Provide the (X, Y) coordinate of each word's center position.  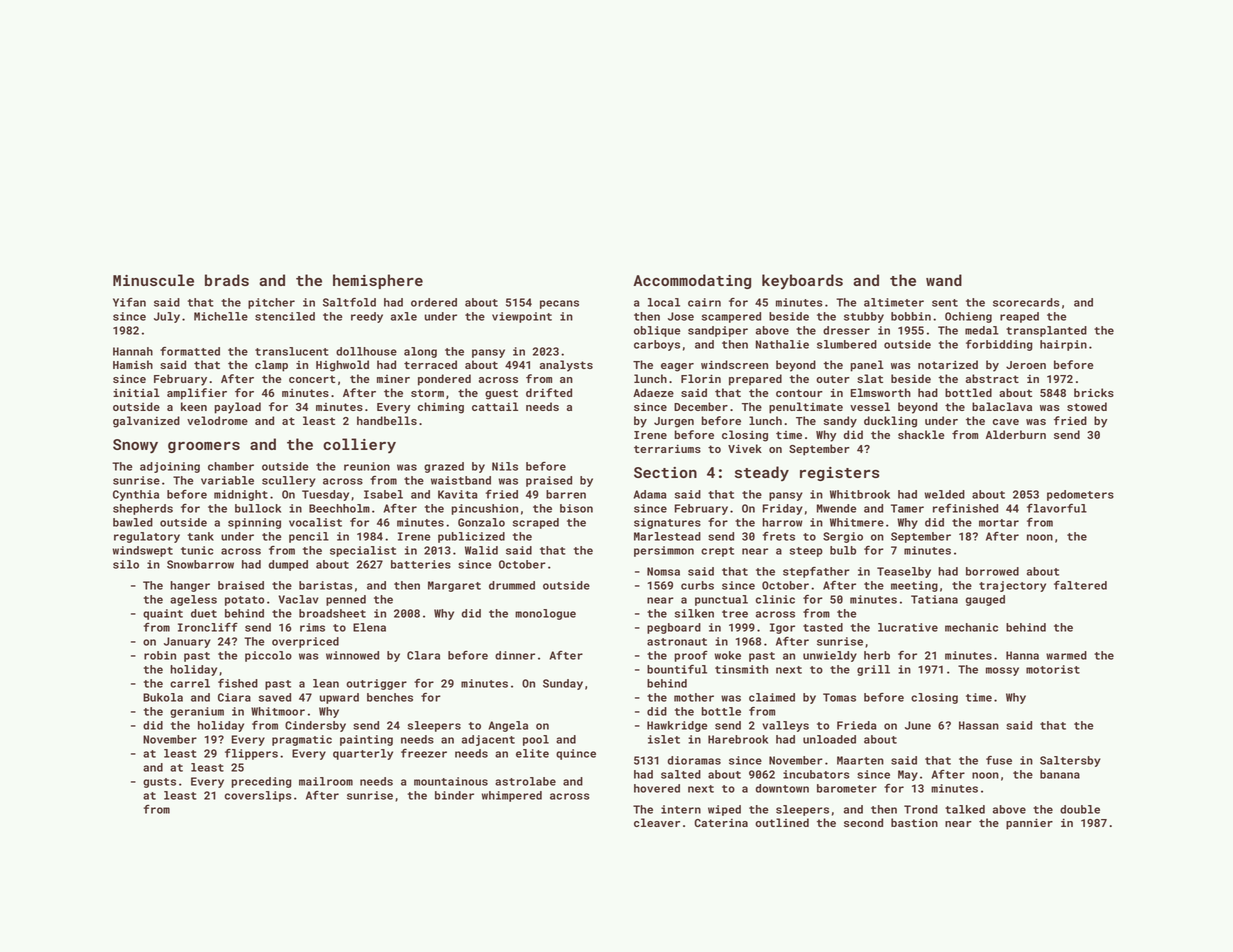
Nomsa (663, 571)
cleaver (657, 822)
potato (244, 601)
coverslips (258, 796)
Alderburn (1016, 434)
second (863, 822)
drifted (549, 392)
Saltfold (349, 302)
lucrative (908, 627)
